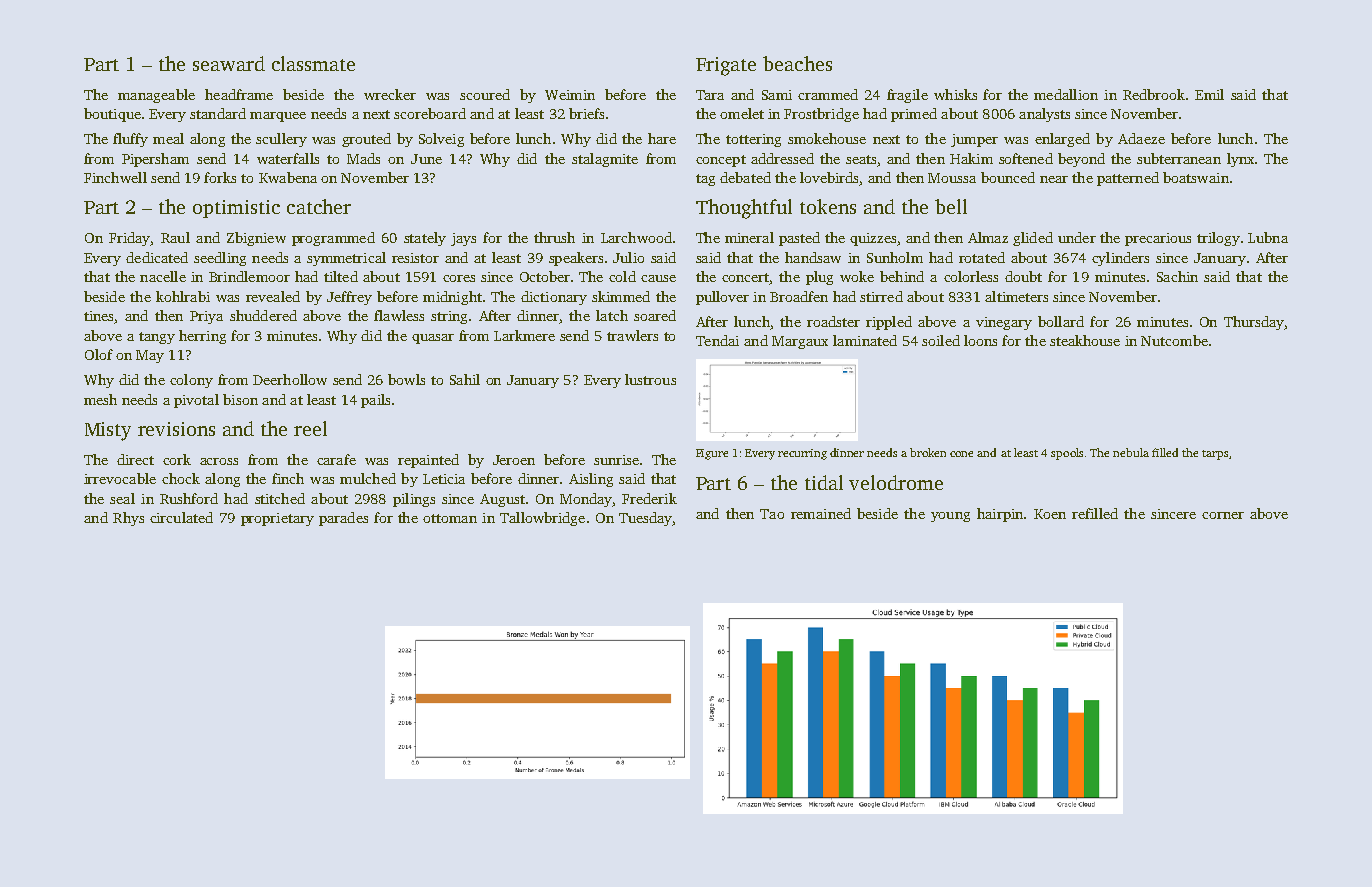 Image resolution: width=1372 pixels, height=887 pixels. What do you see at coordinates (236, 209) in the document?
I see `optimistic` at bounding box center [236, 209].
